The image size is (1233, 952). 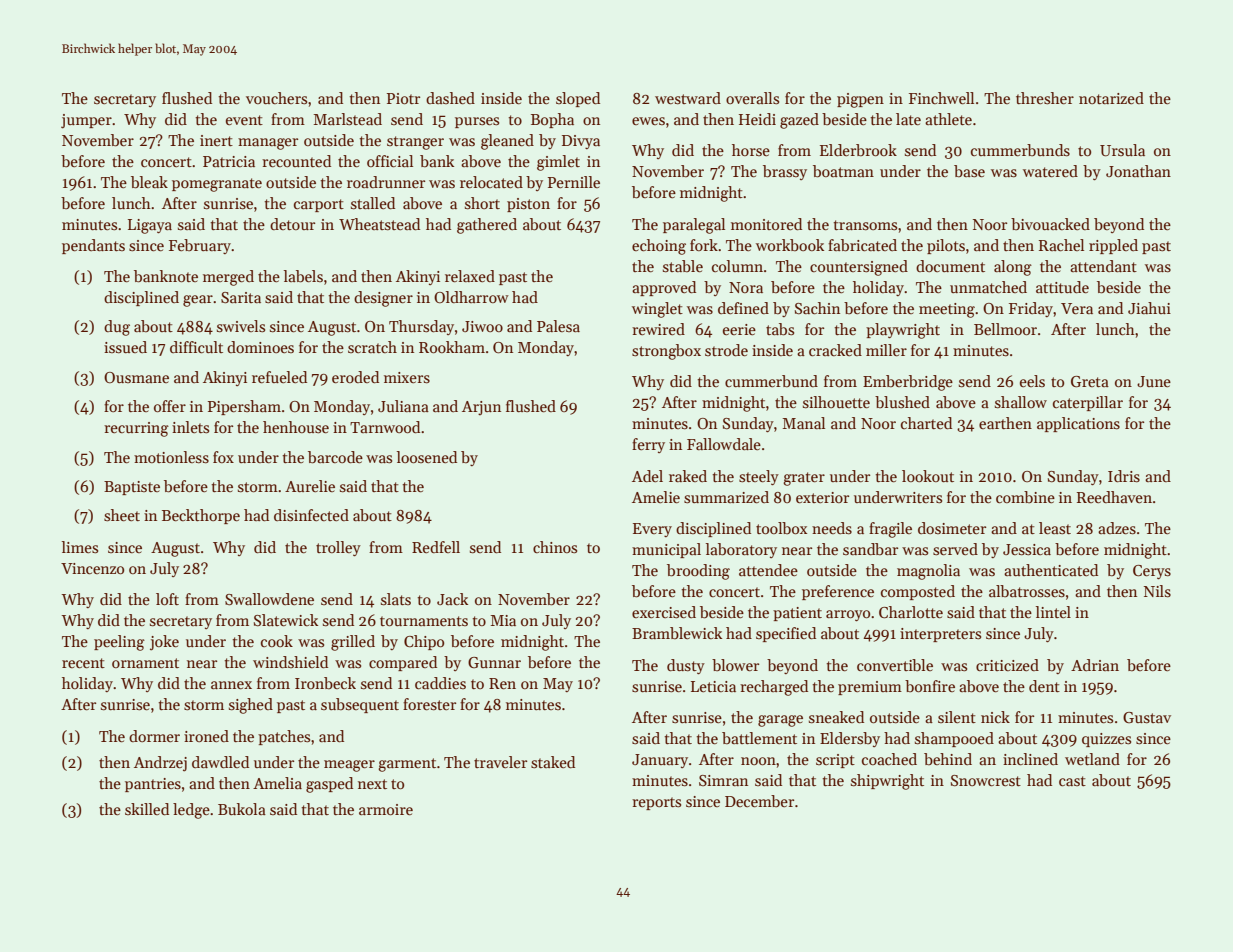 I want to click on ferry, so click(x=648, y=445).
